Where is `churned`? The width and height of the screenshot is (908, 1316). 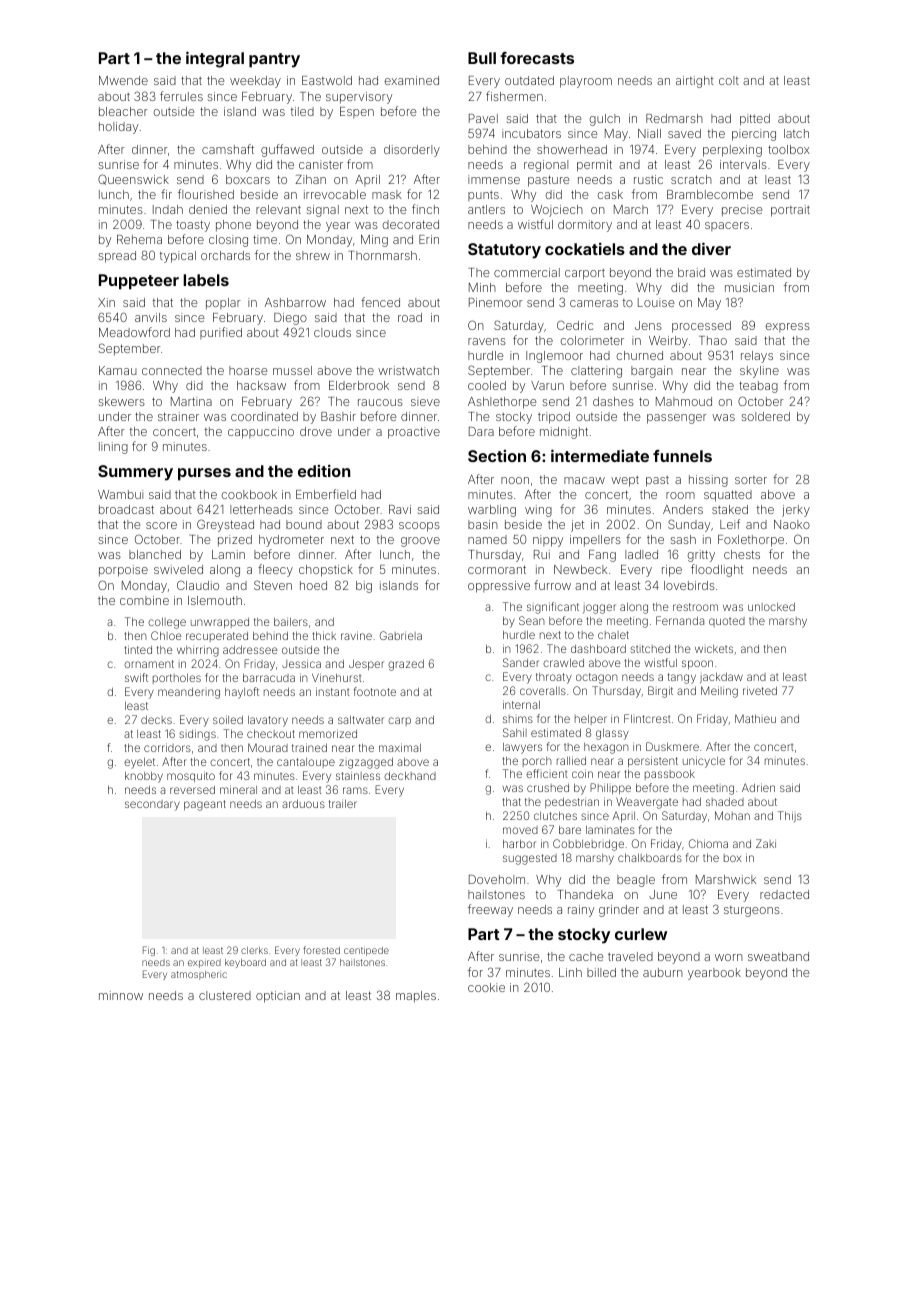
churned is located at coordinates (640, 355).
